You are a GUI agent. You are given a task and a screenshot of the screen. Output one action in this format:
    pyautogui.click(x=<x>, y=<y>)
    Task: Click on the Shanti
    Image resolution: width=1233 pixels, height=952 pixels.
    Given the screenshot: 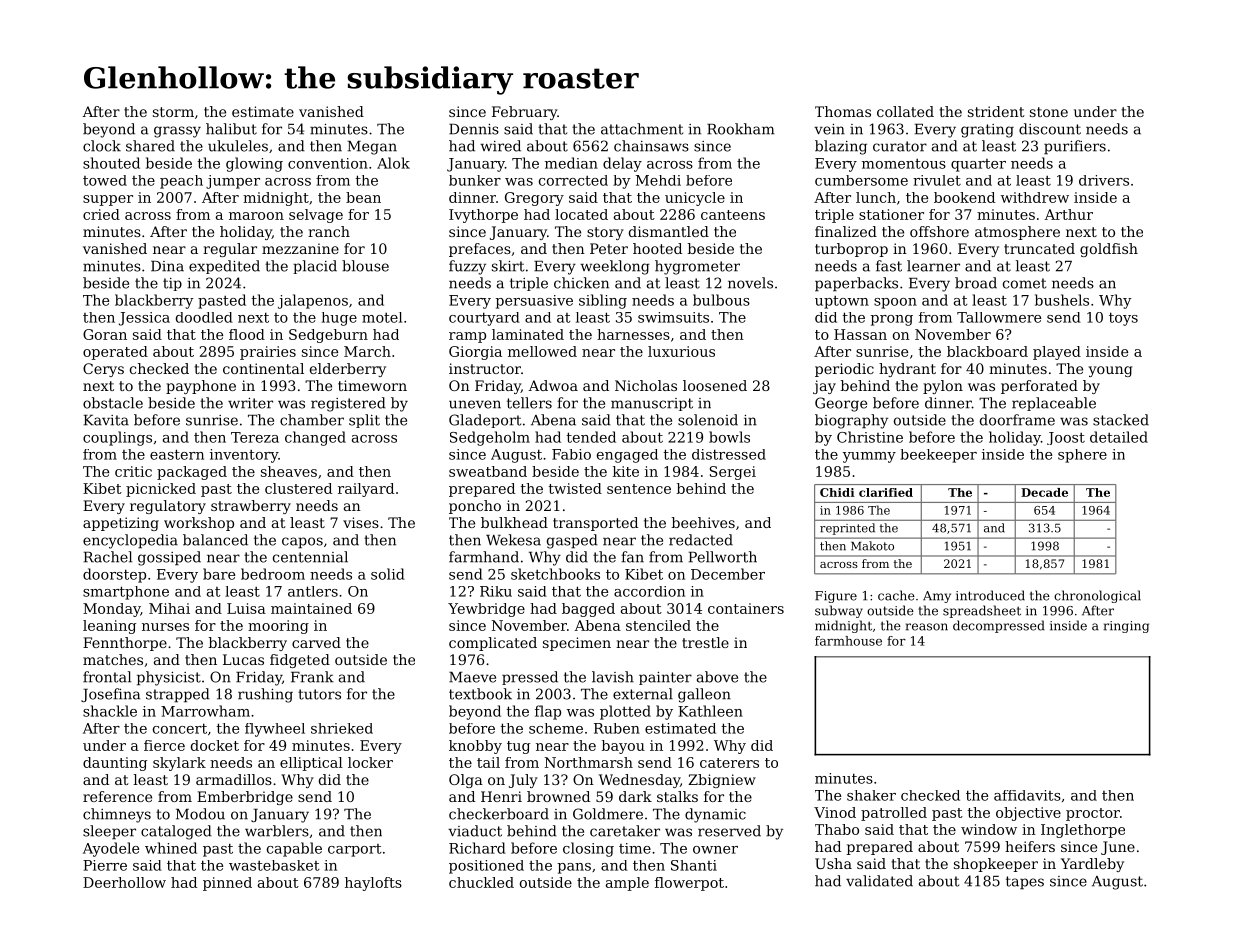 What is the action you would take?
    pyautogui.click(x=694, y=865)
